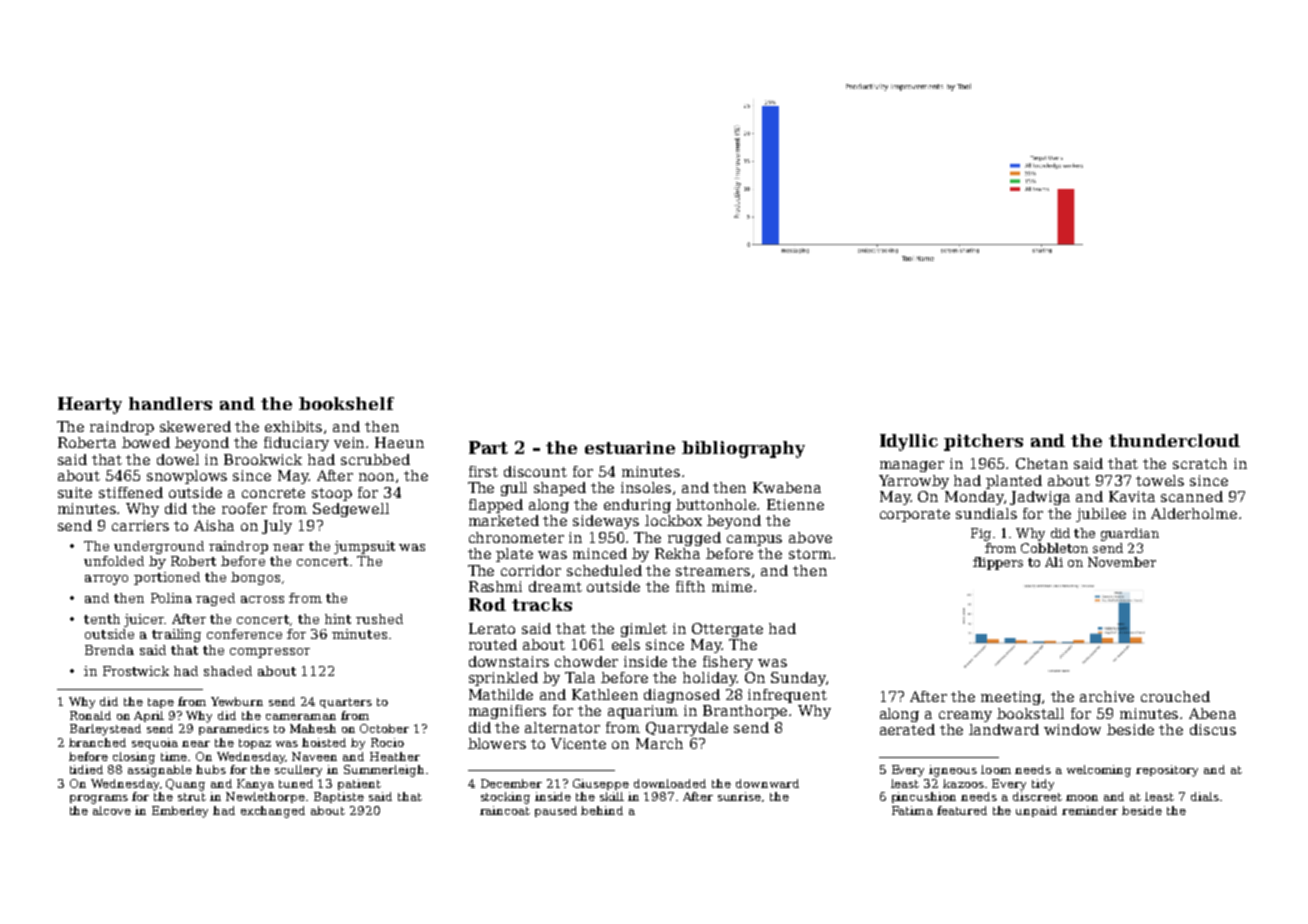 The height and width of the page is (924, 1308). What do you see at coordinates (86, 769) in the page?
I see `tidied` at bounding box center [86, 769].
